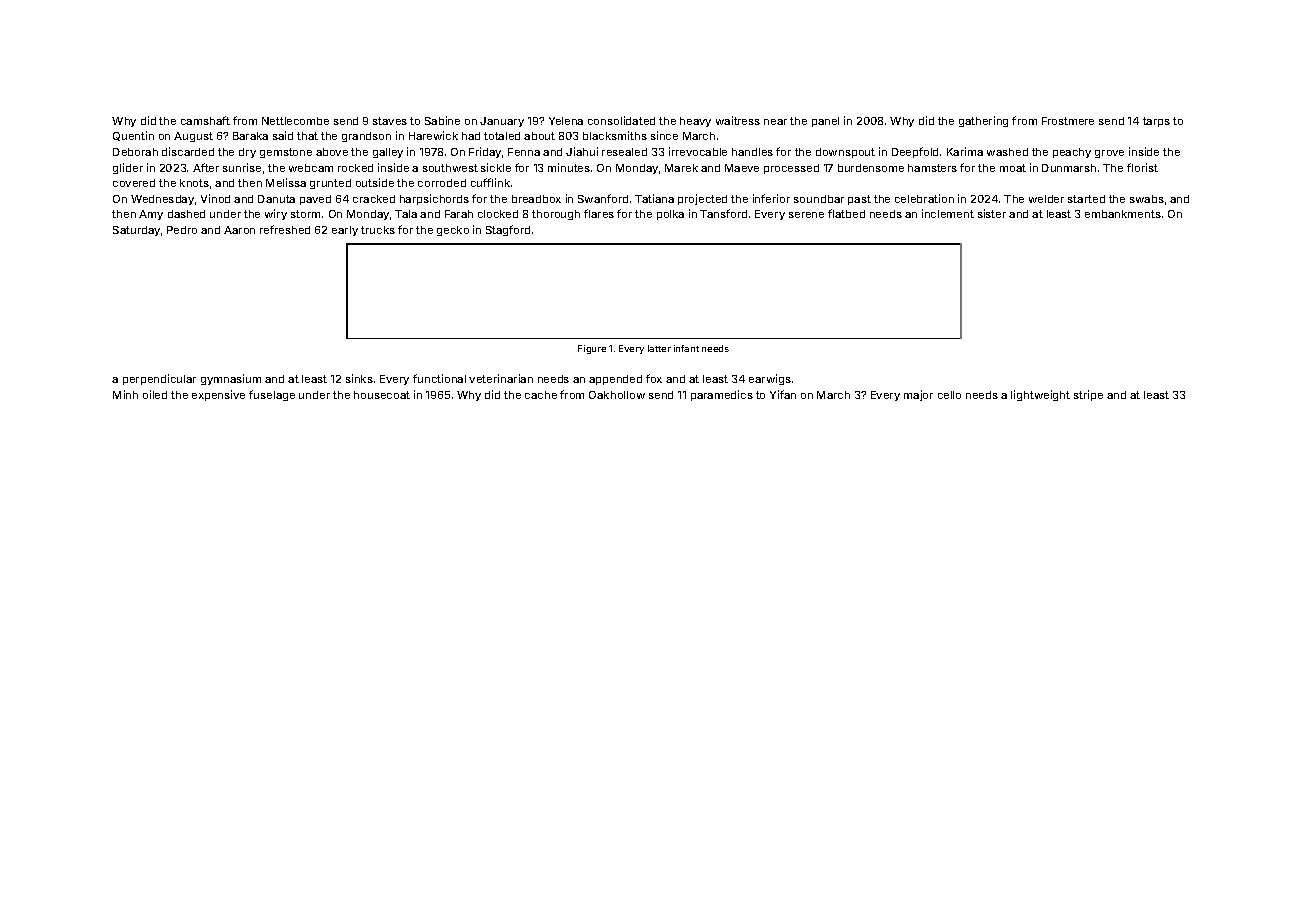 This screenshot has height=924, width=1308. What do you see at coordinates (1068, 121) in the screenshot?
I see `Frostmere` at bounding box center [1068, 121].
